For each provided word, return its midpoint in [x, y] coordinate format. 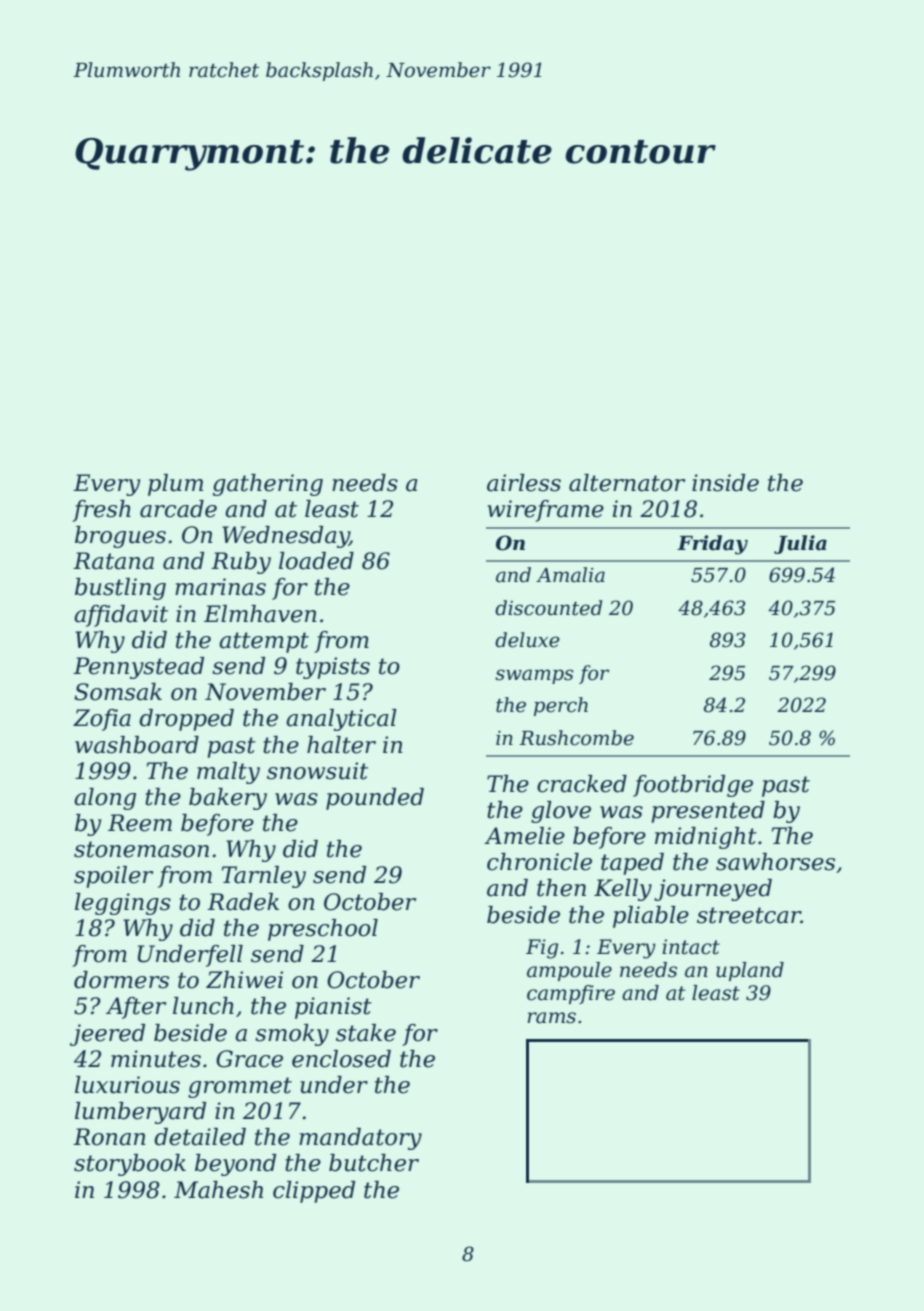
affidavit [121, 616]
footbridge [693, 786]
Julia [800, 544]
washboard [137, 745]
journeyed [713, 890]
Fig [542, 949]
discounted [548, 608]
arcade [178, 509]
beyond [235, 1165]
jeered [107, 1035]
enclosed [341, 1059]
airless [524, 483]
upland [750, 971]
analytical [341, 720]
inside [725, 483]
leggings [123, 904]
